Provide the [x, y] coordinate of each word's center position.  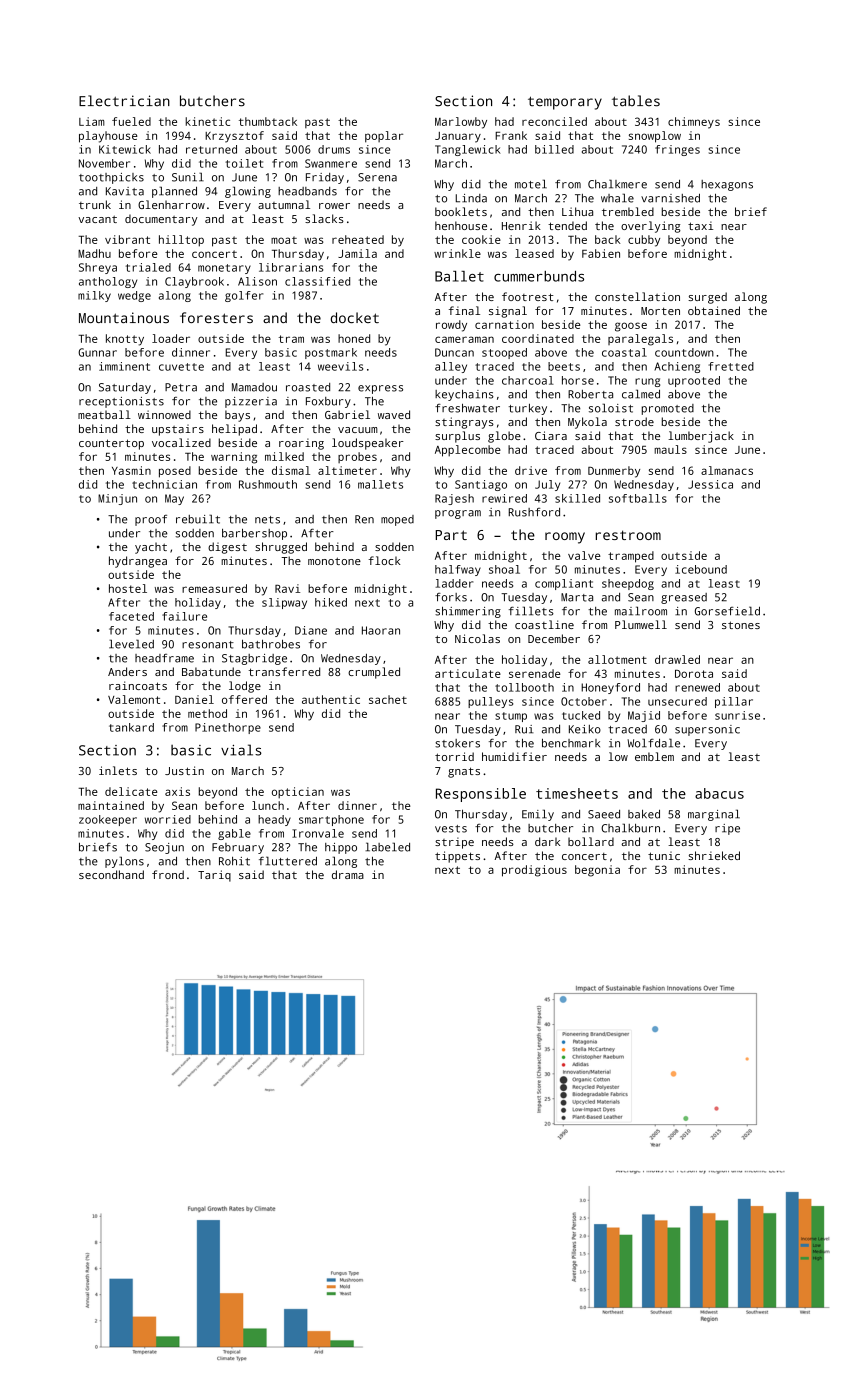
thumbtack [268, 121]
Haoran [381, 630]
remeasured [214, 588]
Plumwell [641, 624]
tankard [131, 727]
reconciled [554, 121]
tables [636, 101]
